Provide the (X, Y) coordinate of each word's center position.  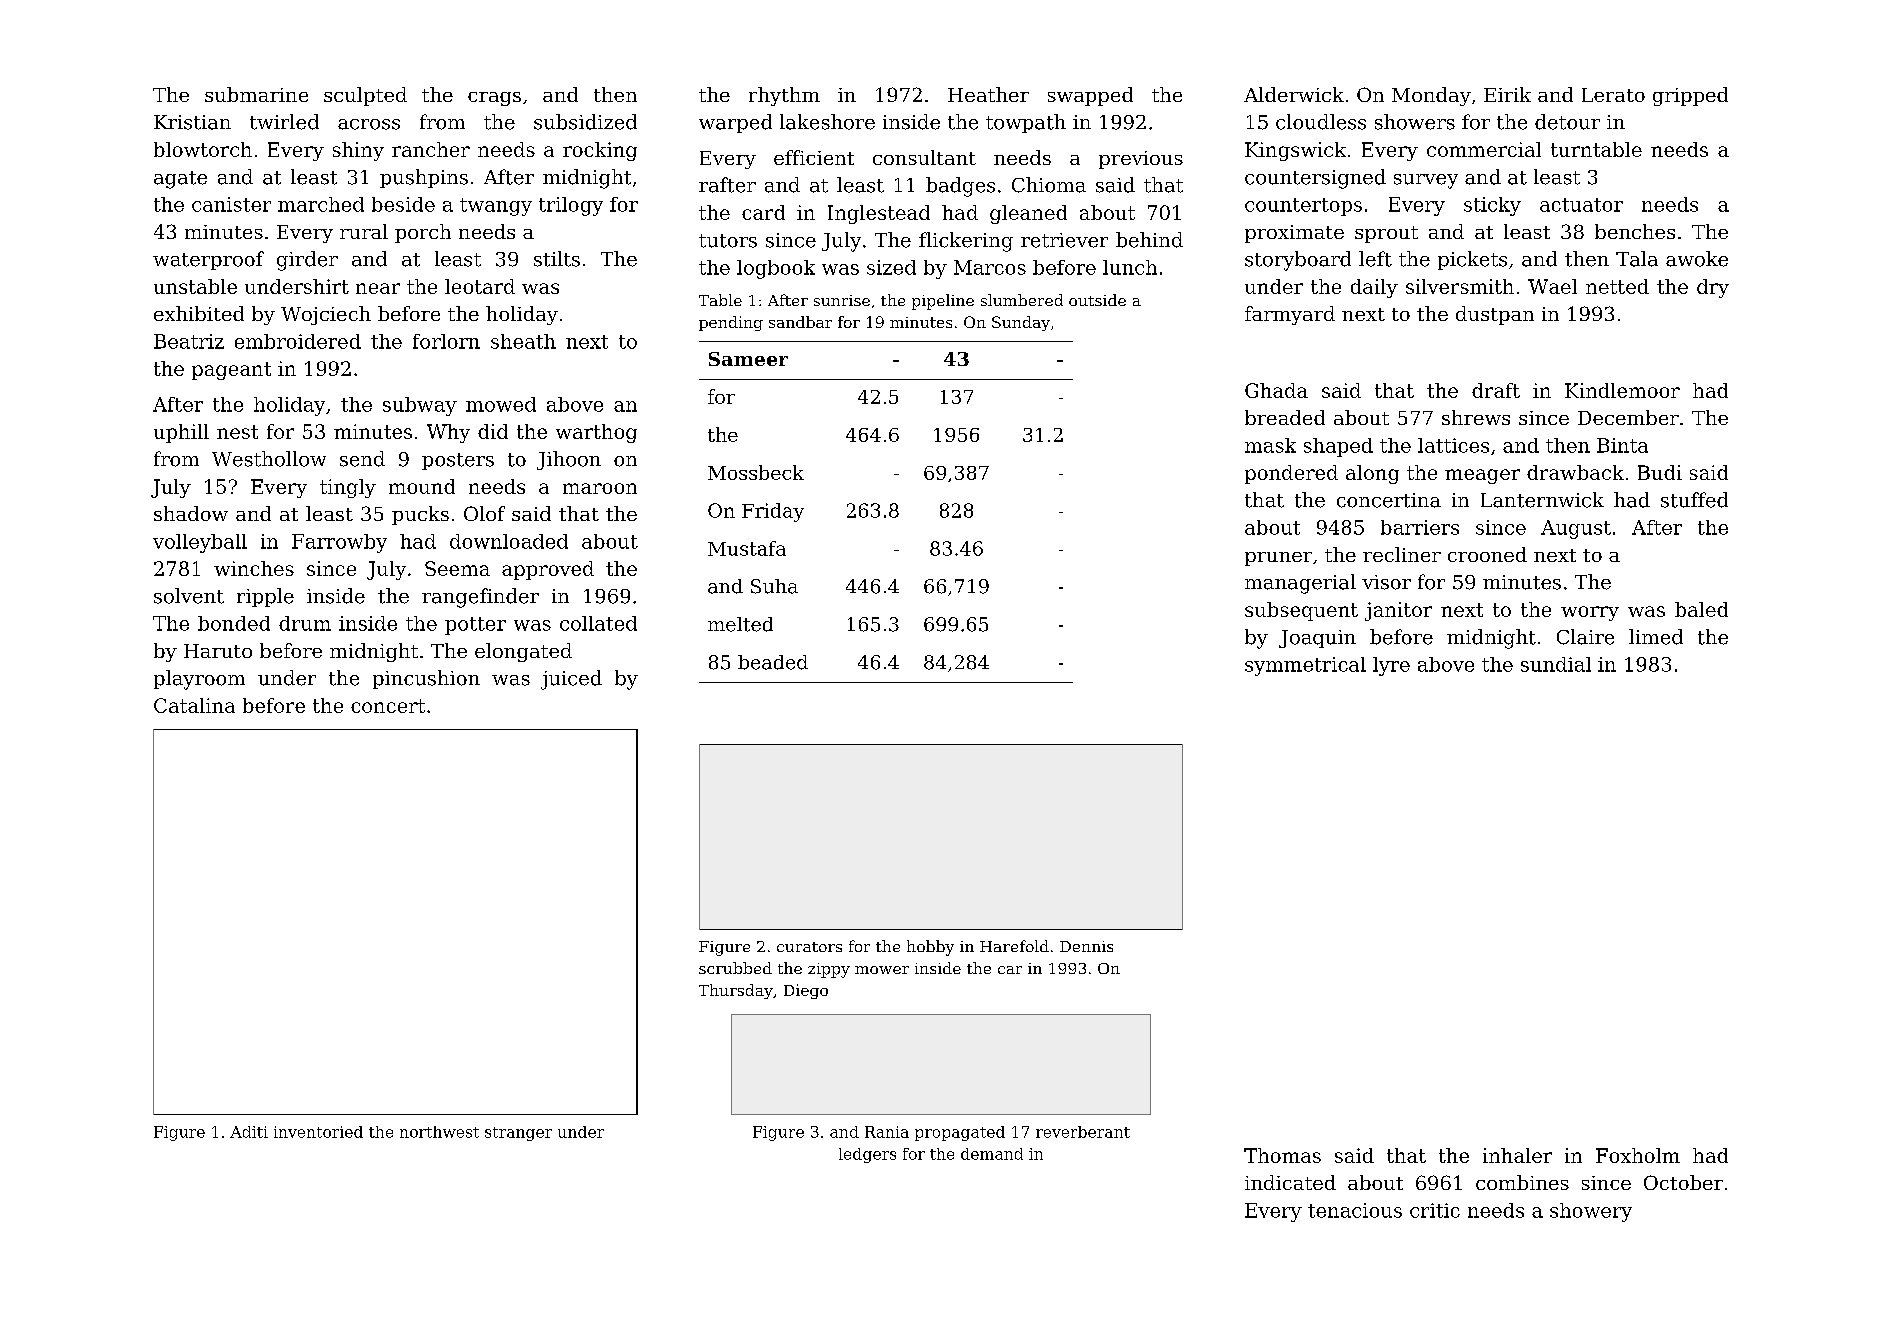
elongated (523, 652)
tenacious (1355, 1210)
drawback (1575, 472)
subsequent (1301, 611)
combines (1522, 1182)
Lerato (1613, 95)
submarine (256, 94)
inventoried (318, 1132)
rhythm (784, 96)
